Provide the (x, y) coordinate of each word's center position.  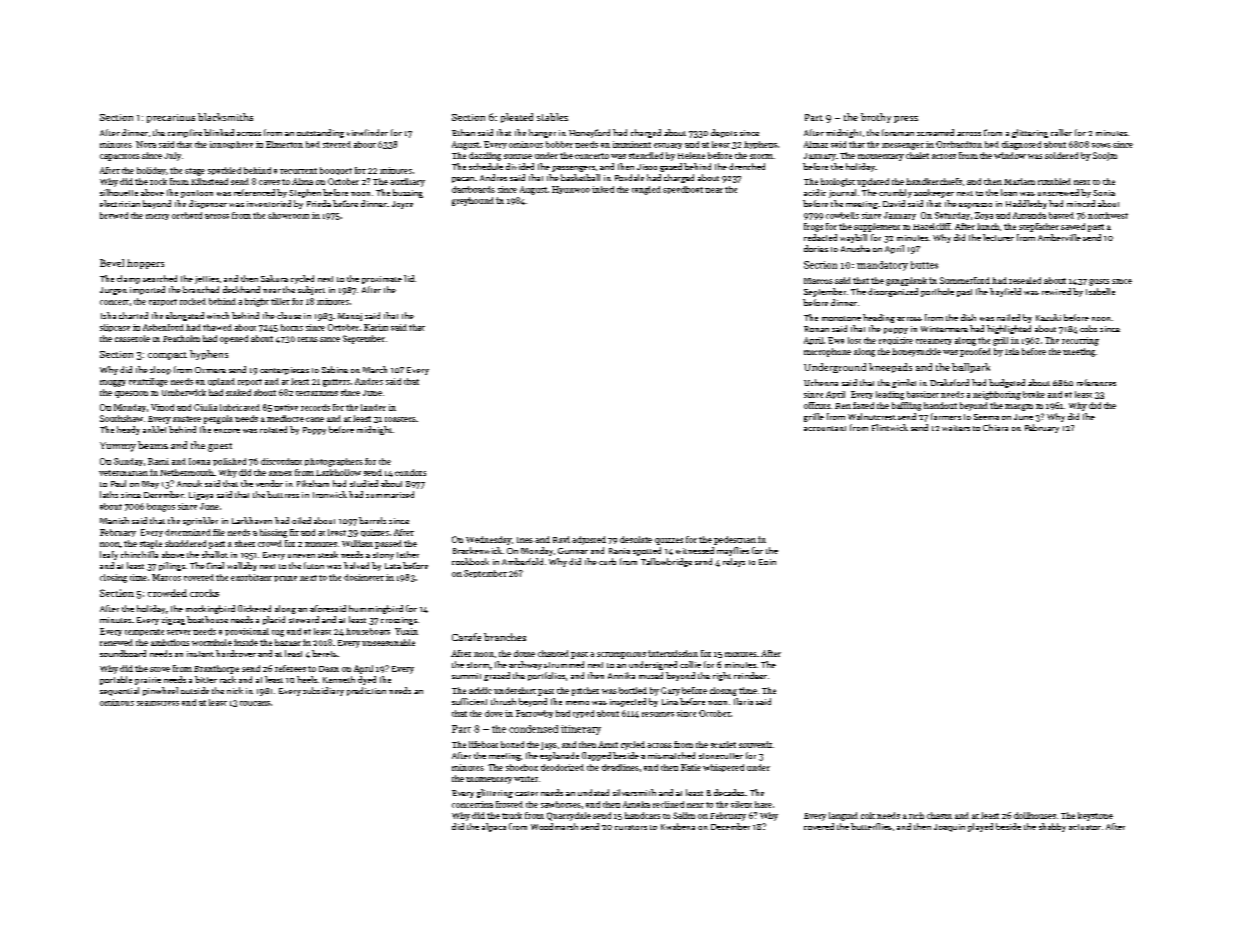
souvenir (755, 744)
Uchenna (821, 382)
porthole (937, 292)
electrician (120, 203)
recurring (1080, 341)
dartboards (473, 189)
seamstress (158, 703)
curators (631, 827)
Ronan (816, 329)
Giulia (205, 407)
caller (1061, 132)
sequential (119, 691)
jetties (207, 280)
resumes (658, 714)
